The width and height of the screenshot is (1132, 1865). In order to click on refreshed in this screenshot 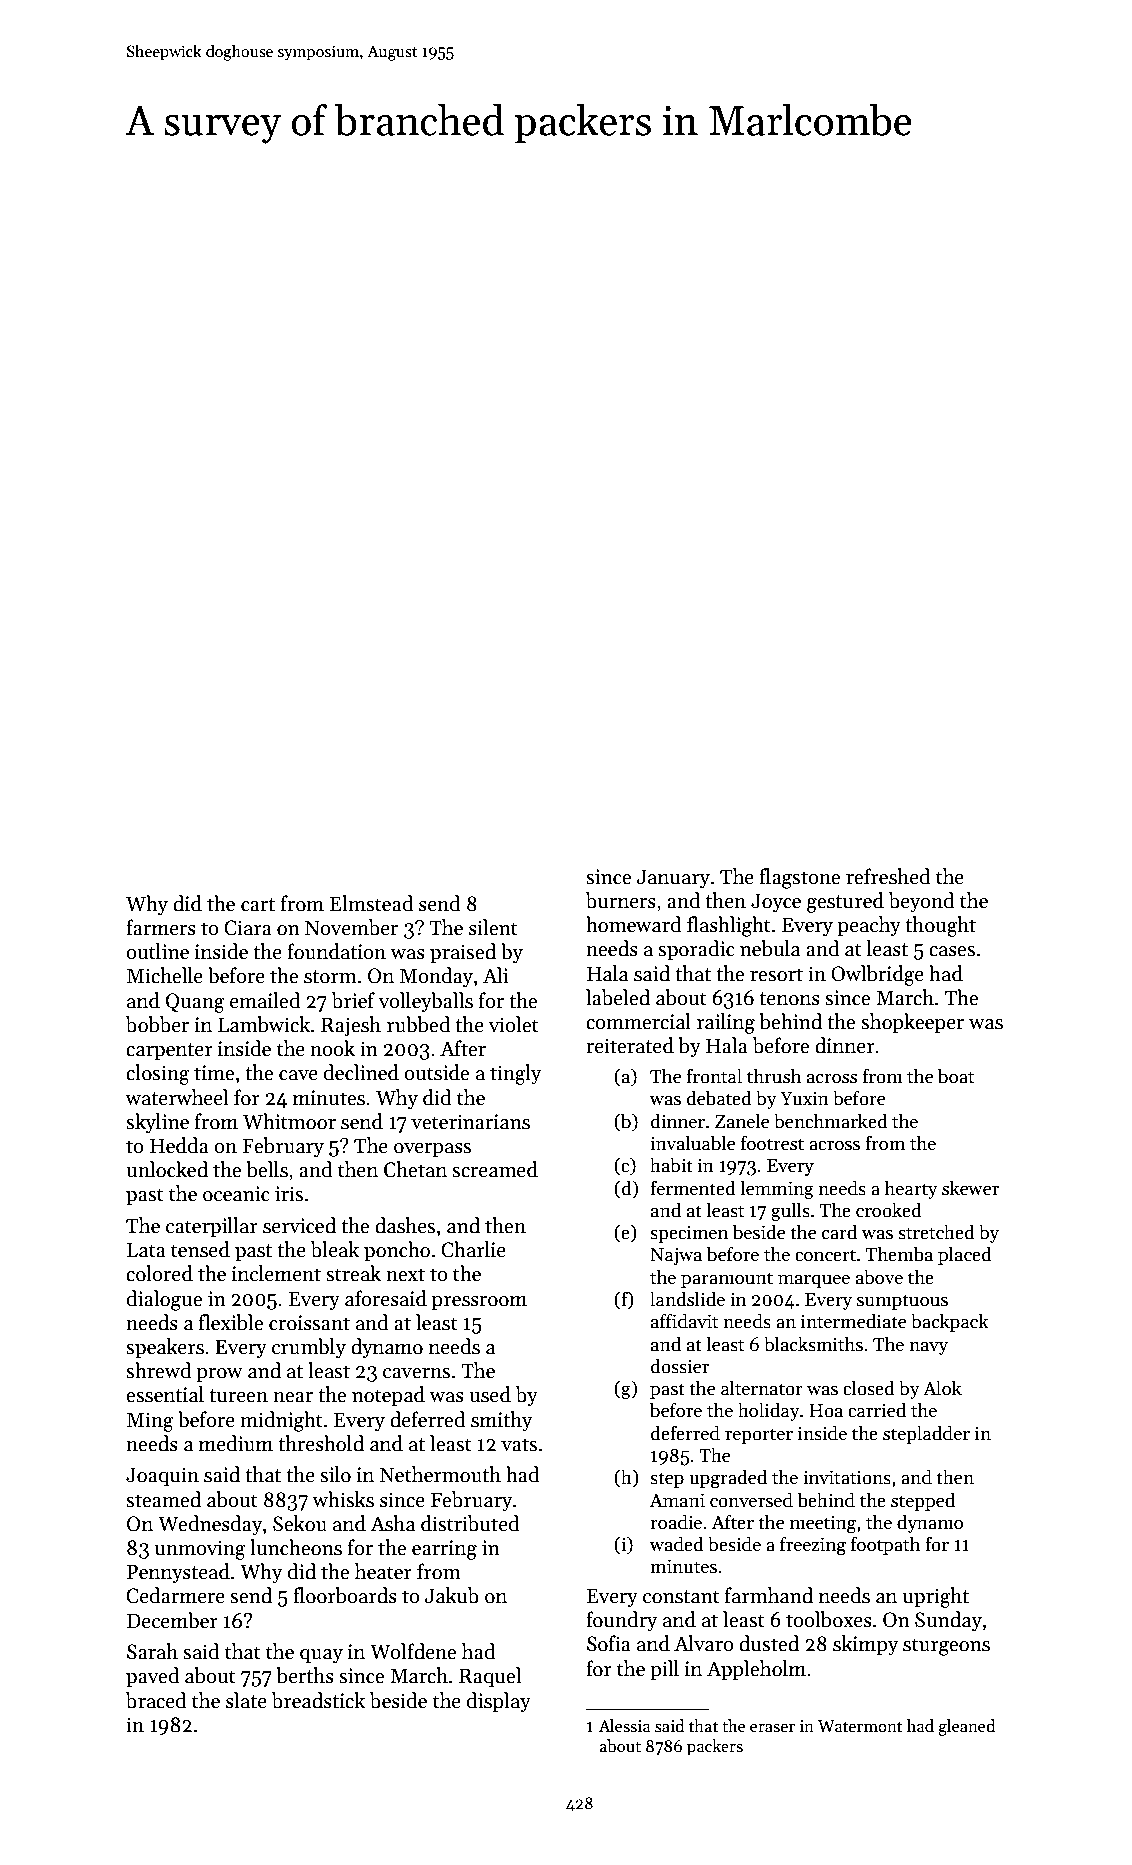, I will do `click(888, 876)`.
